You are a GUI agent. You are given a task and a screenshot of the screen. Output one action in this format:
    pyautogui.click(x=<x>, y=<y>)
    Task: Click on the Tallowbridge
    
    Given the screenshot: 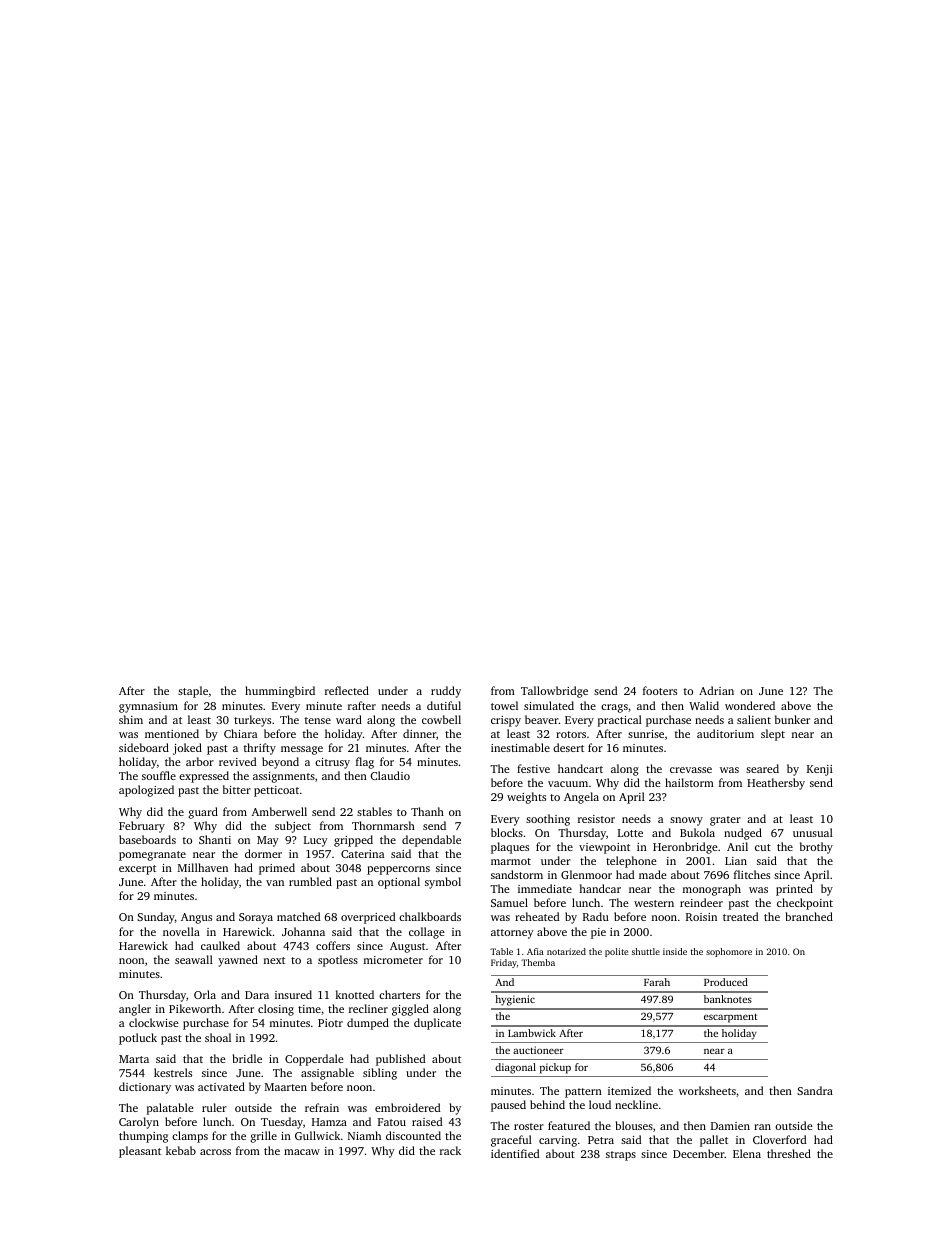 What is the action you would take?
    pyautogui.click(x=554, y=692)
